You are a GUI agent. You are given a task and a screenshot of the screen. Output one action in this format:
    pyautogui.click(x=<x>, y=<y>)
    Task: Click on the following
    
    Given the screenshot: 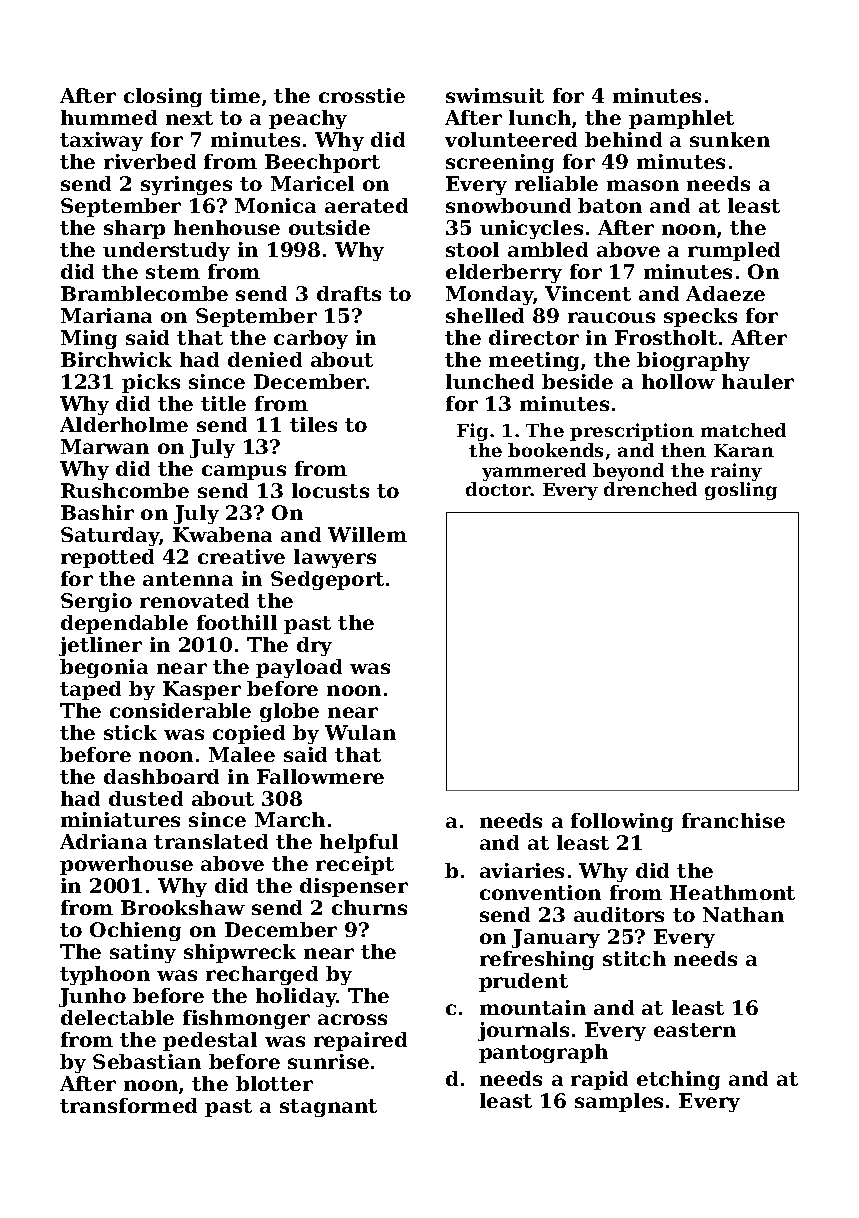 What is the action you would take?
    pyautogui.click(x=622, y=822)
